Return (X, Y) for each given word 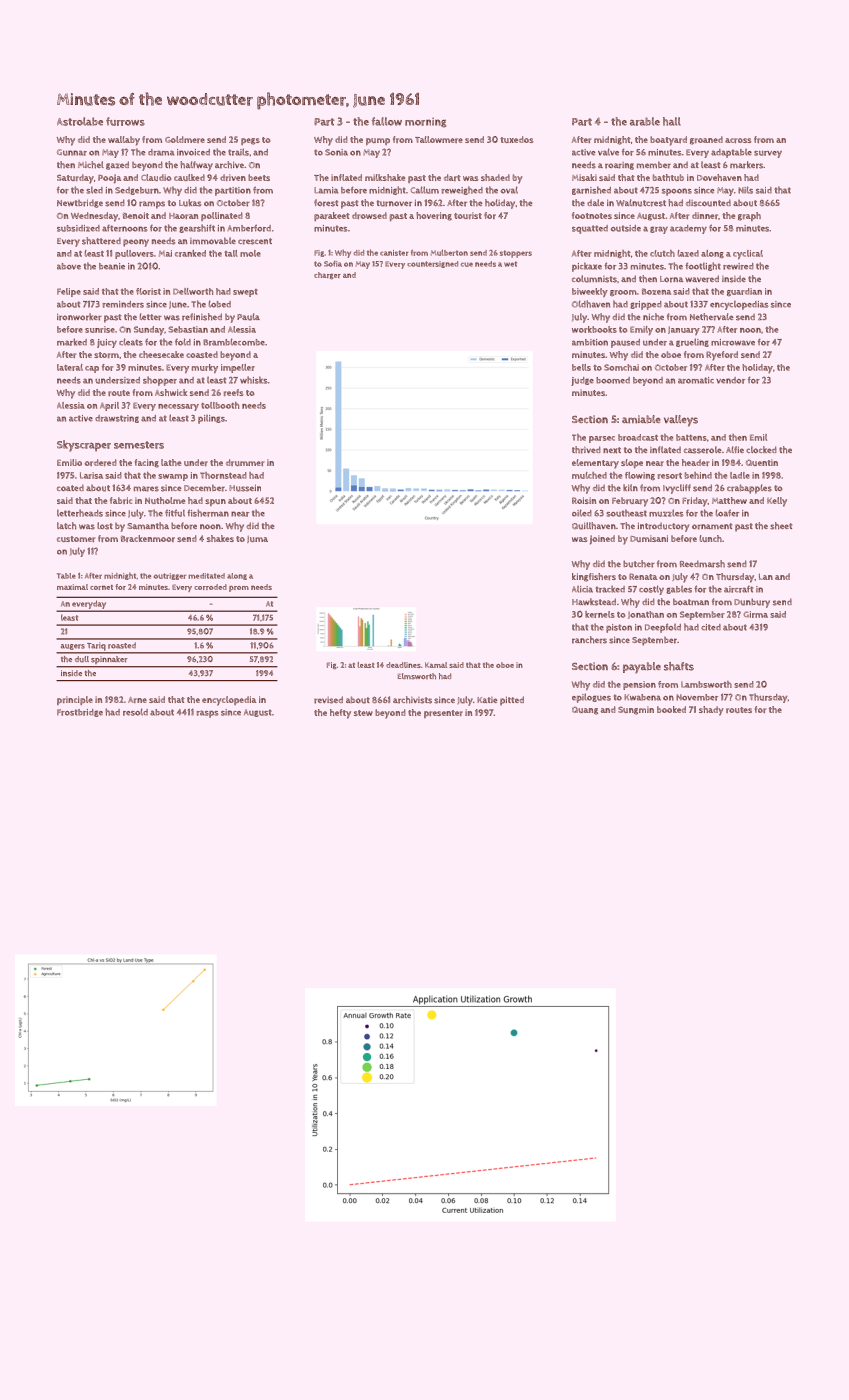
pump (378, 141)
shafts (679, 666)
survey (768, 154)
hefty (340, 714)
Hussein (245, 488)
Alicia (582, 589)
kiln (630, 487)
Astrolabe (80, 121)
